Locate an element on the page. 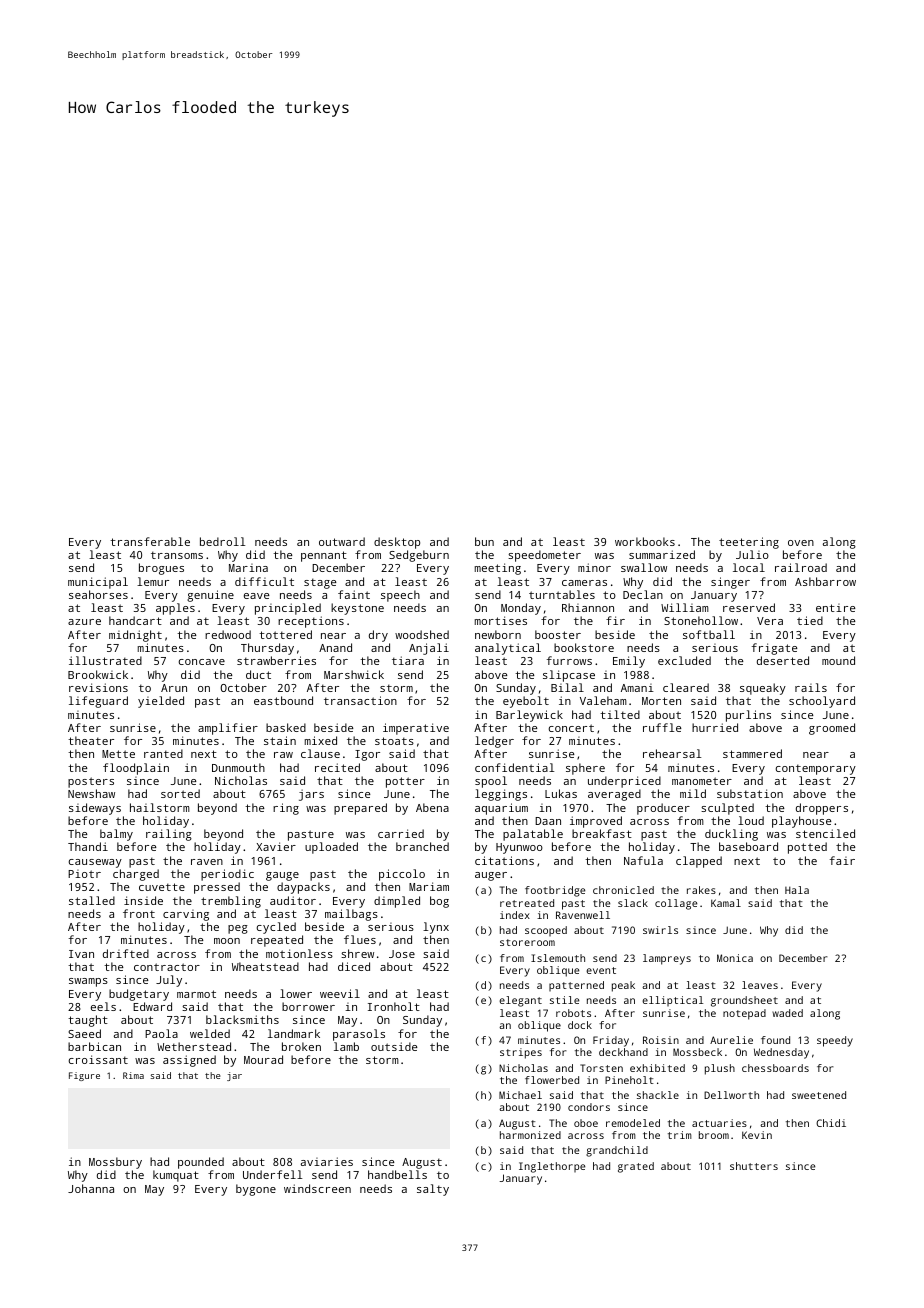 This page has height=1308, width=924. Nafula is located at coordinates (643, 860).
